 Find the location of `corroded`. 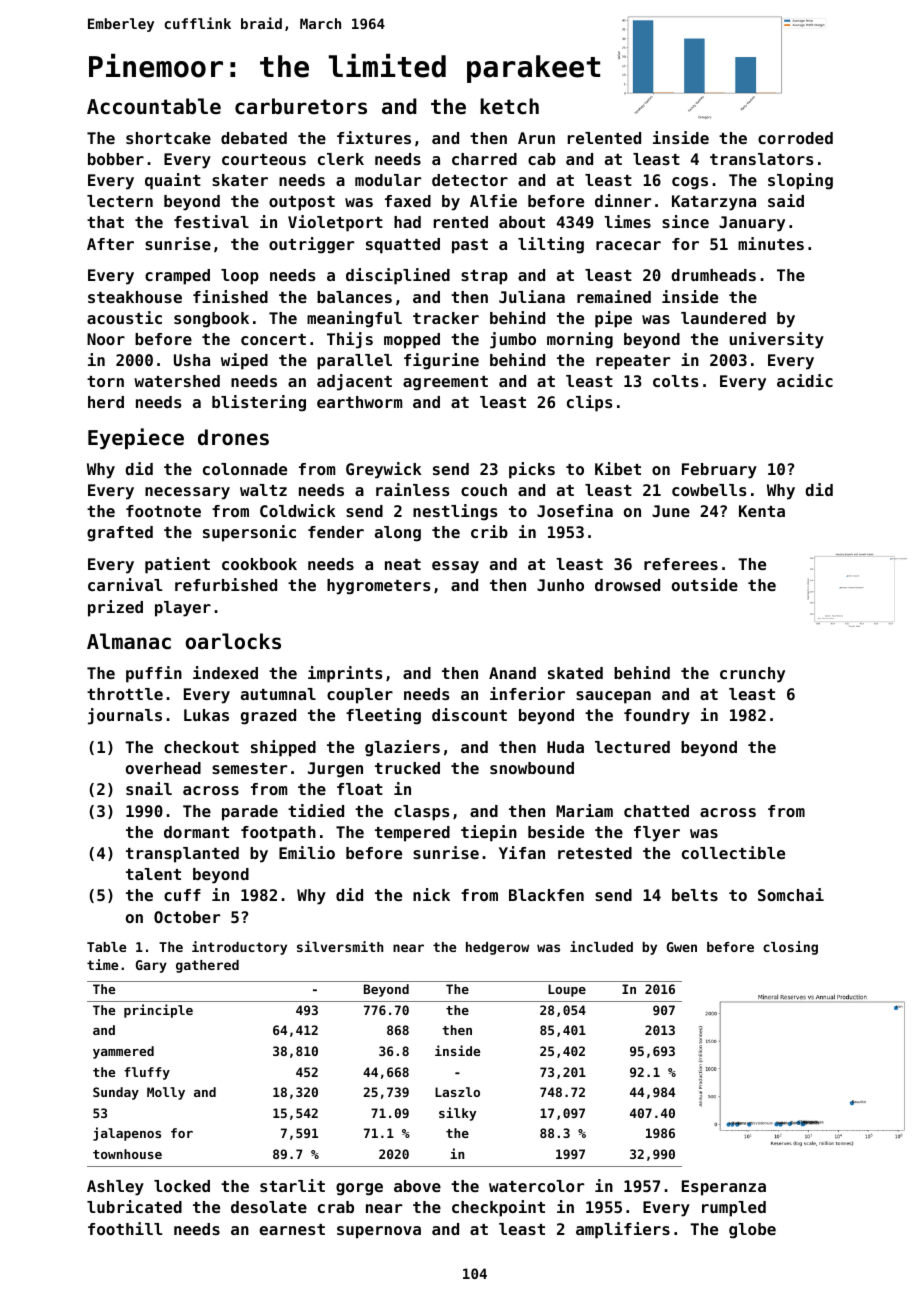

corroded is located at coordinates (795, 138).
